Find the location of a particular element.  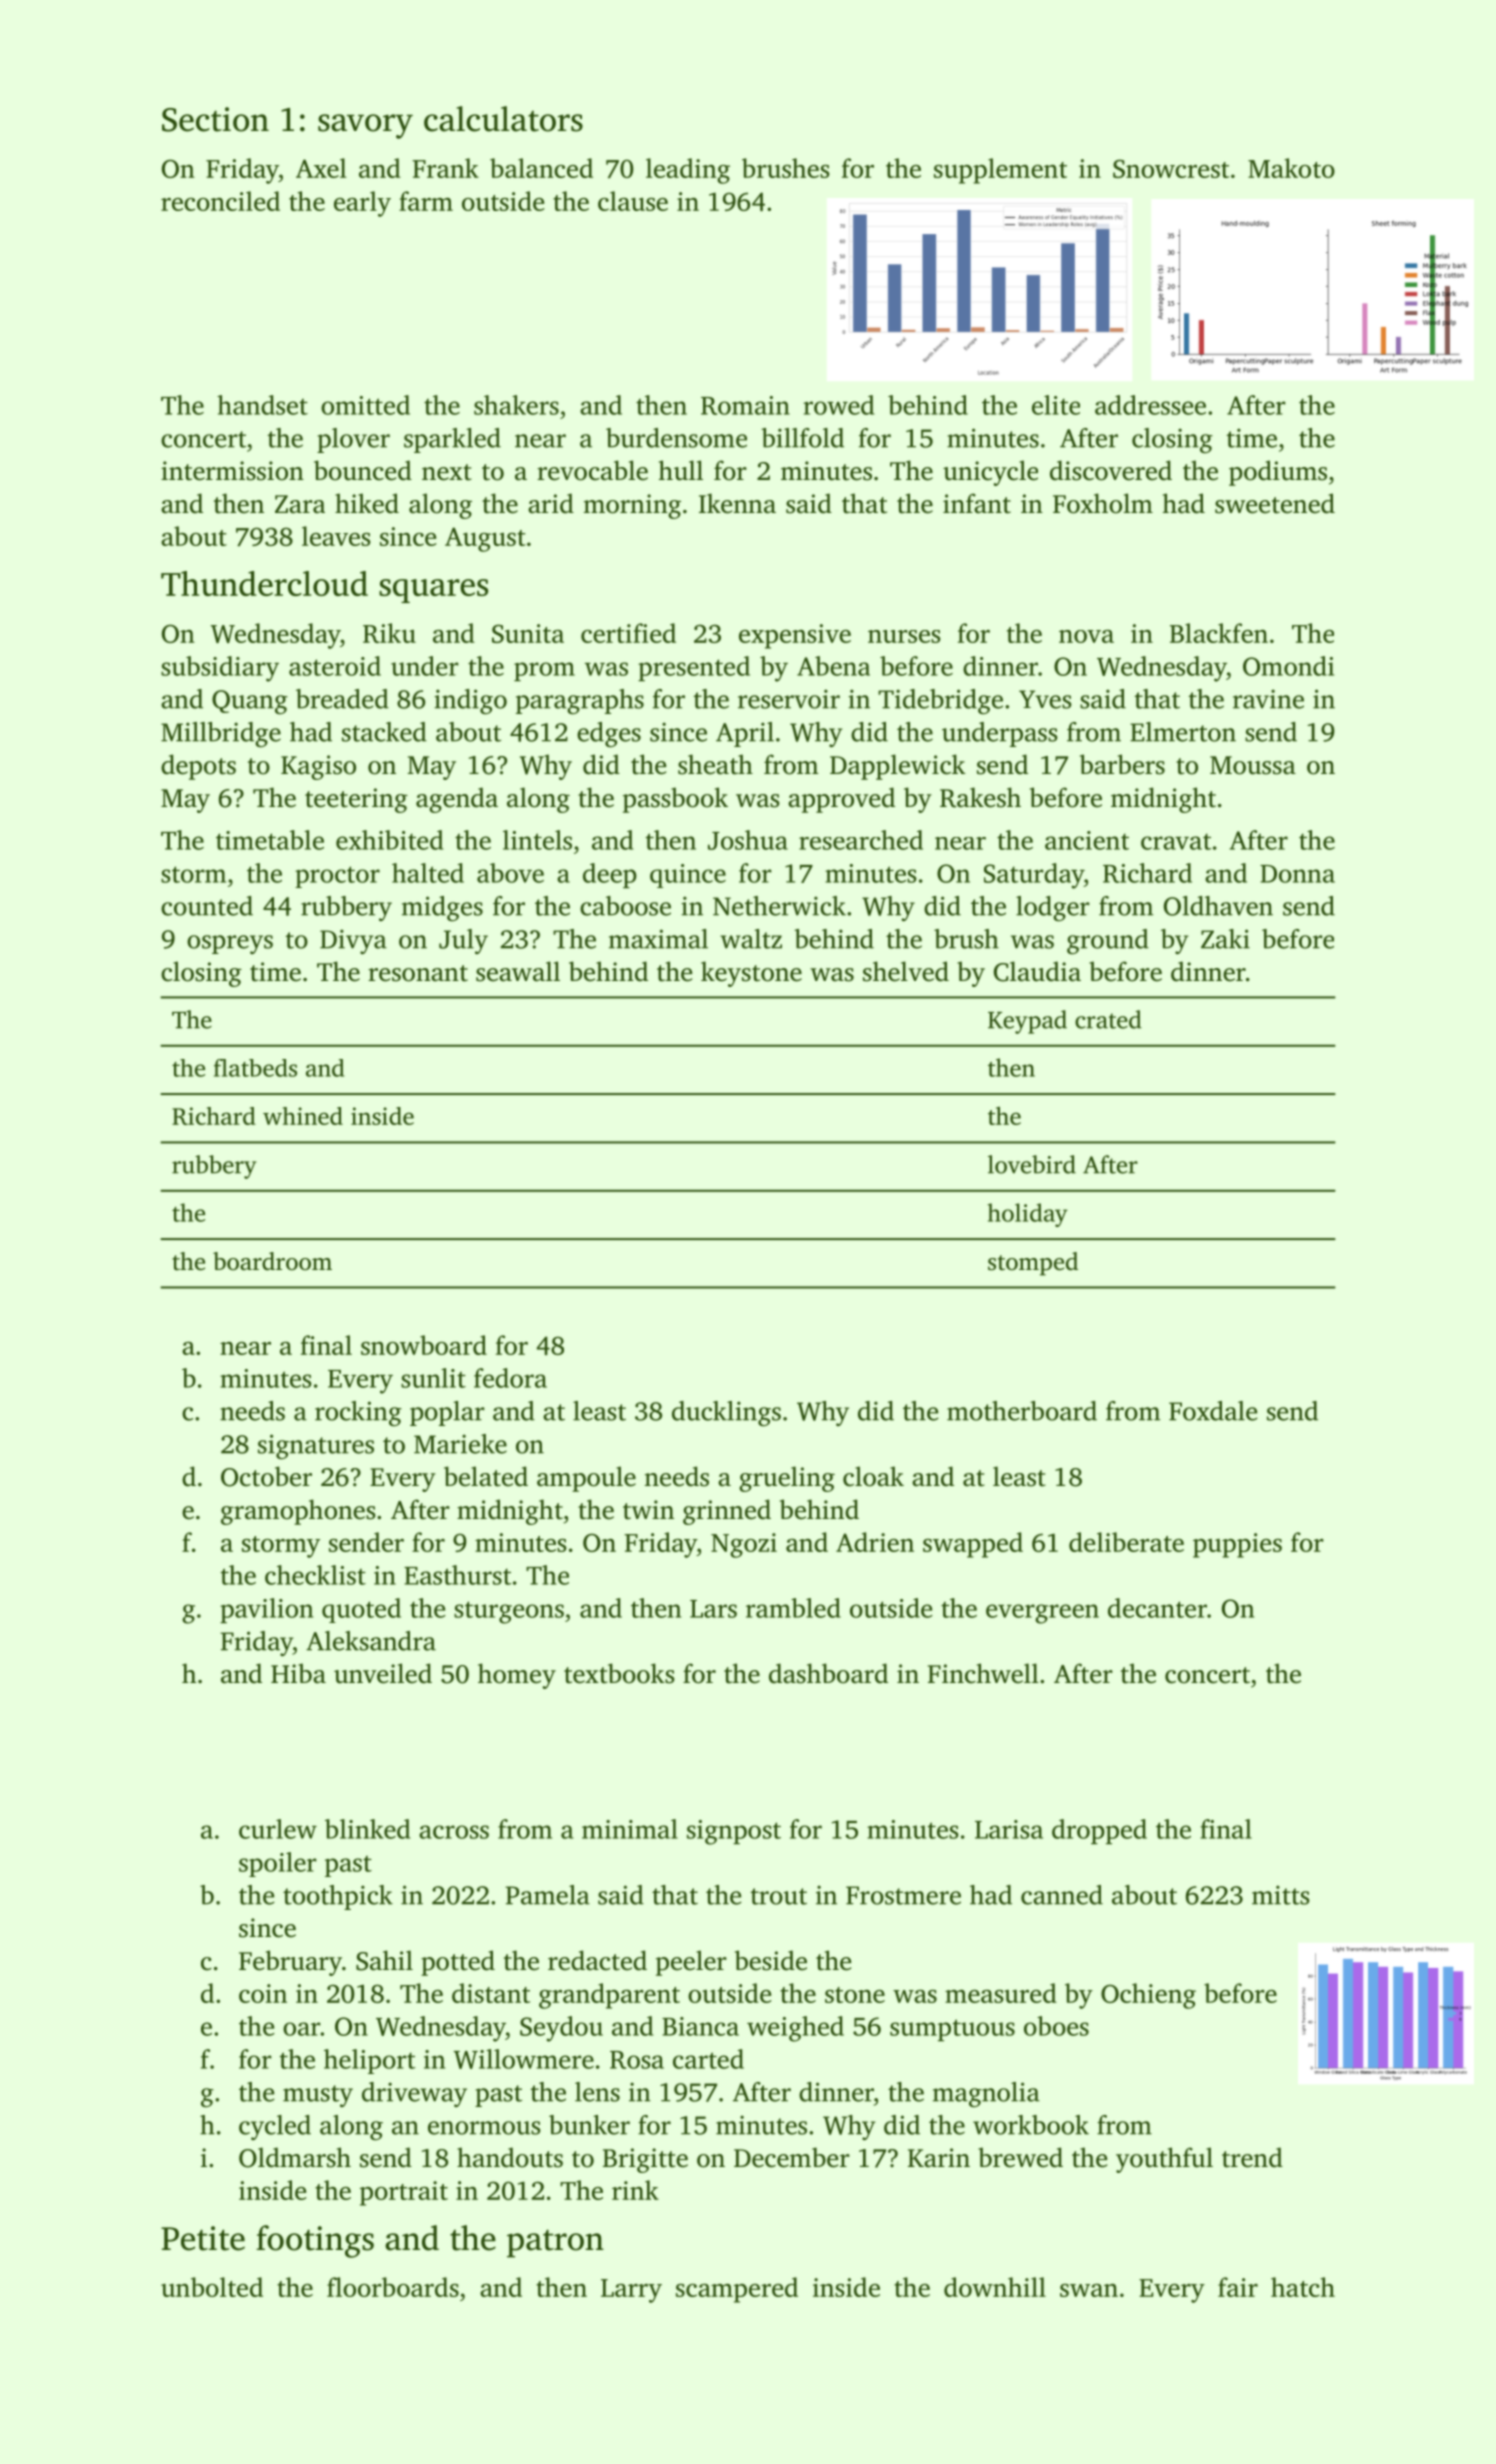

oboes is located at coordinates (1056, 2026).
